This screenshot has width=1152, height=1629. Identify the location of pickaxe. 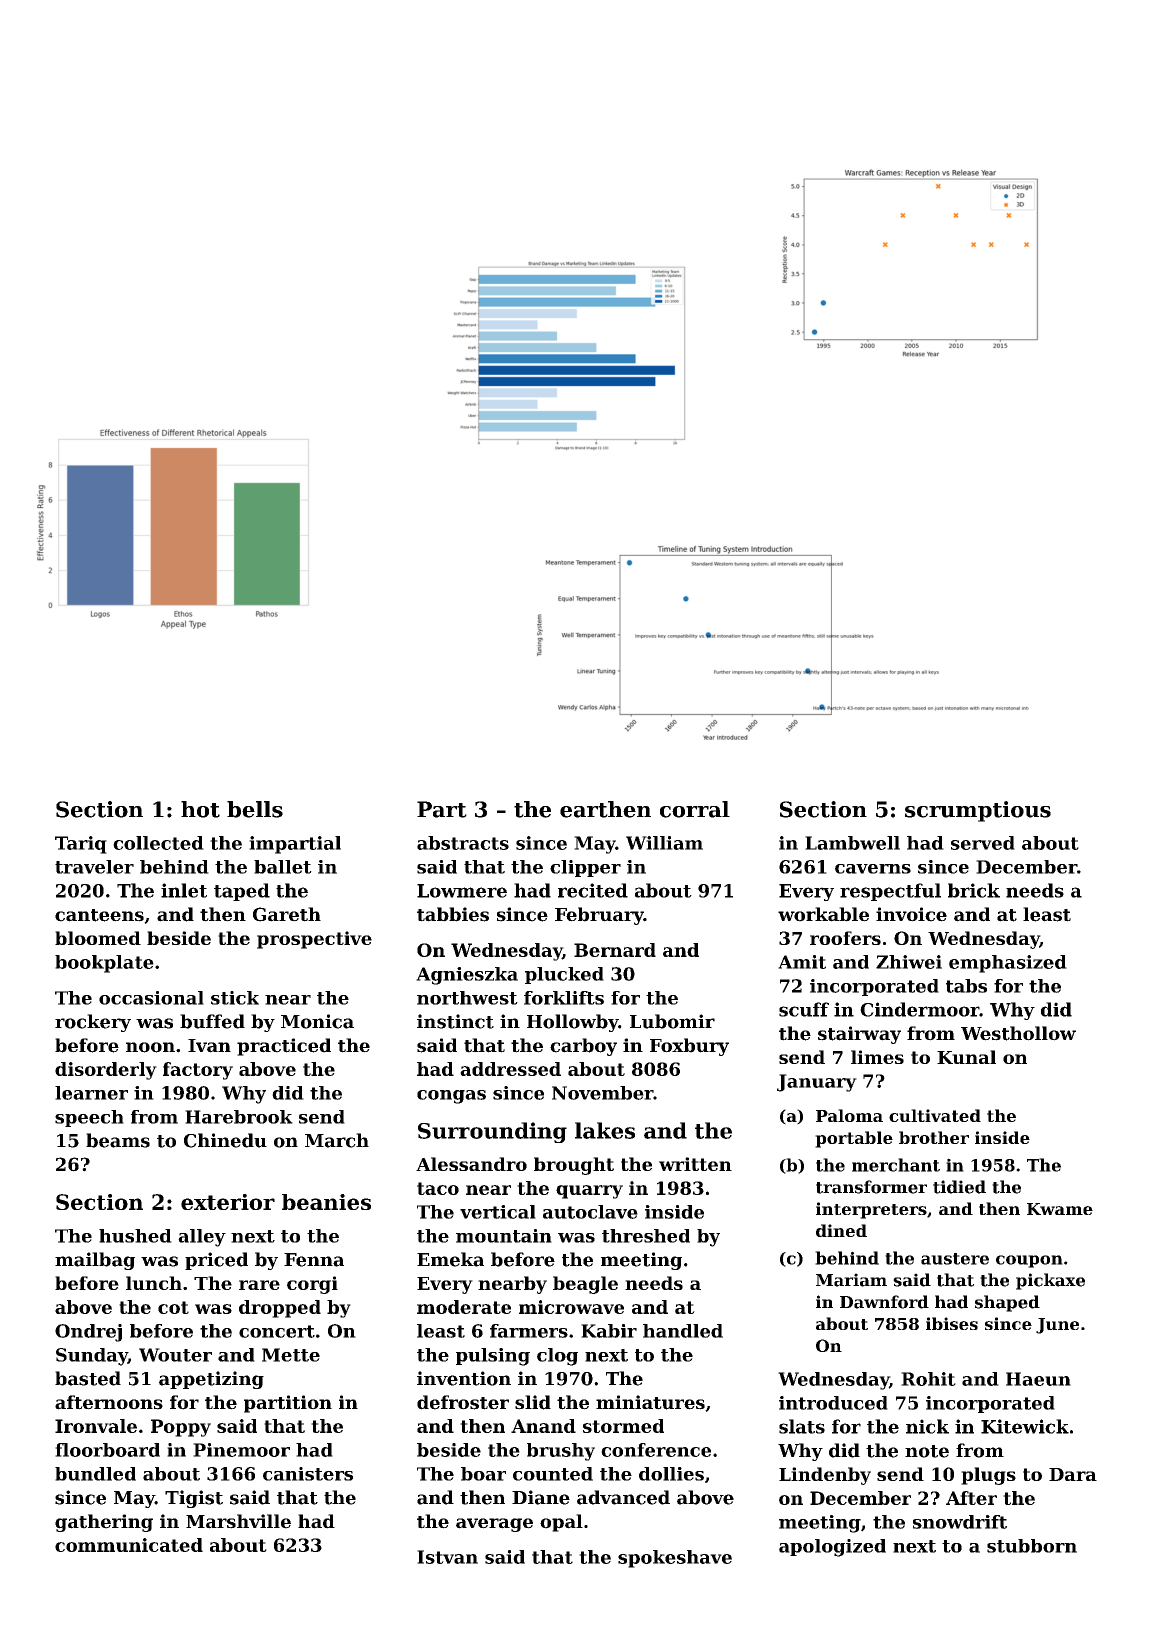
(1050, 1281).
